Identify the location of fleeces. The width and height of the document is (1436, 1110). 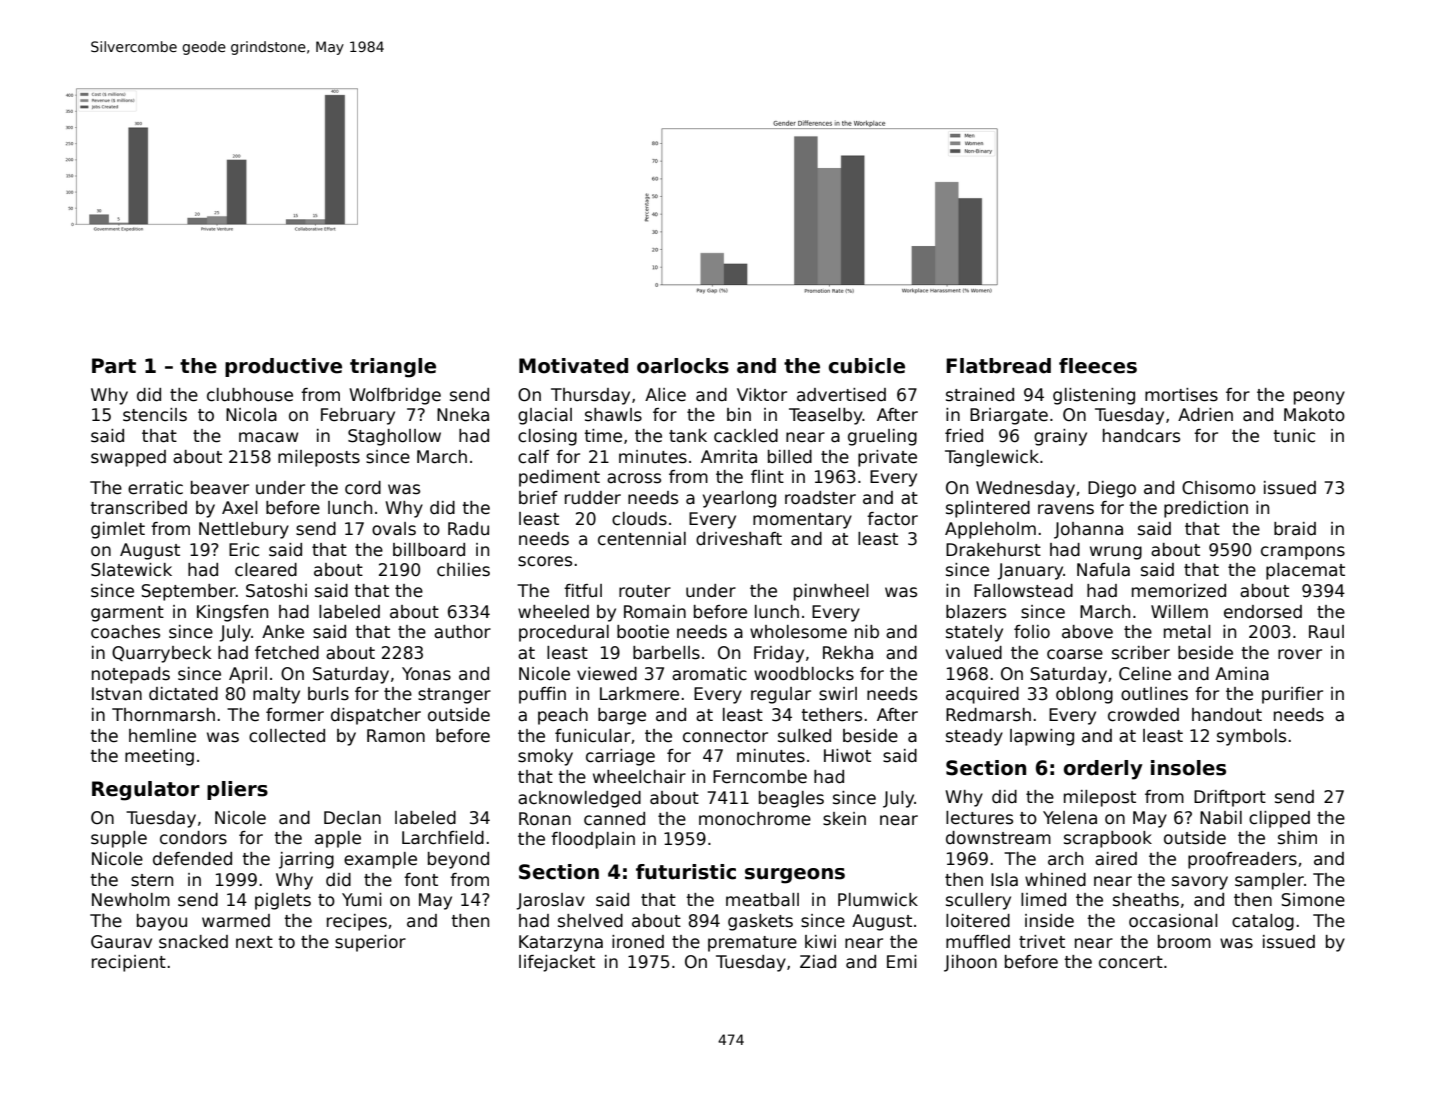
(1098, 366).
